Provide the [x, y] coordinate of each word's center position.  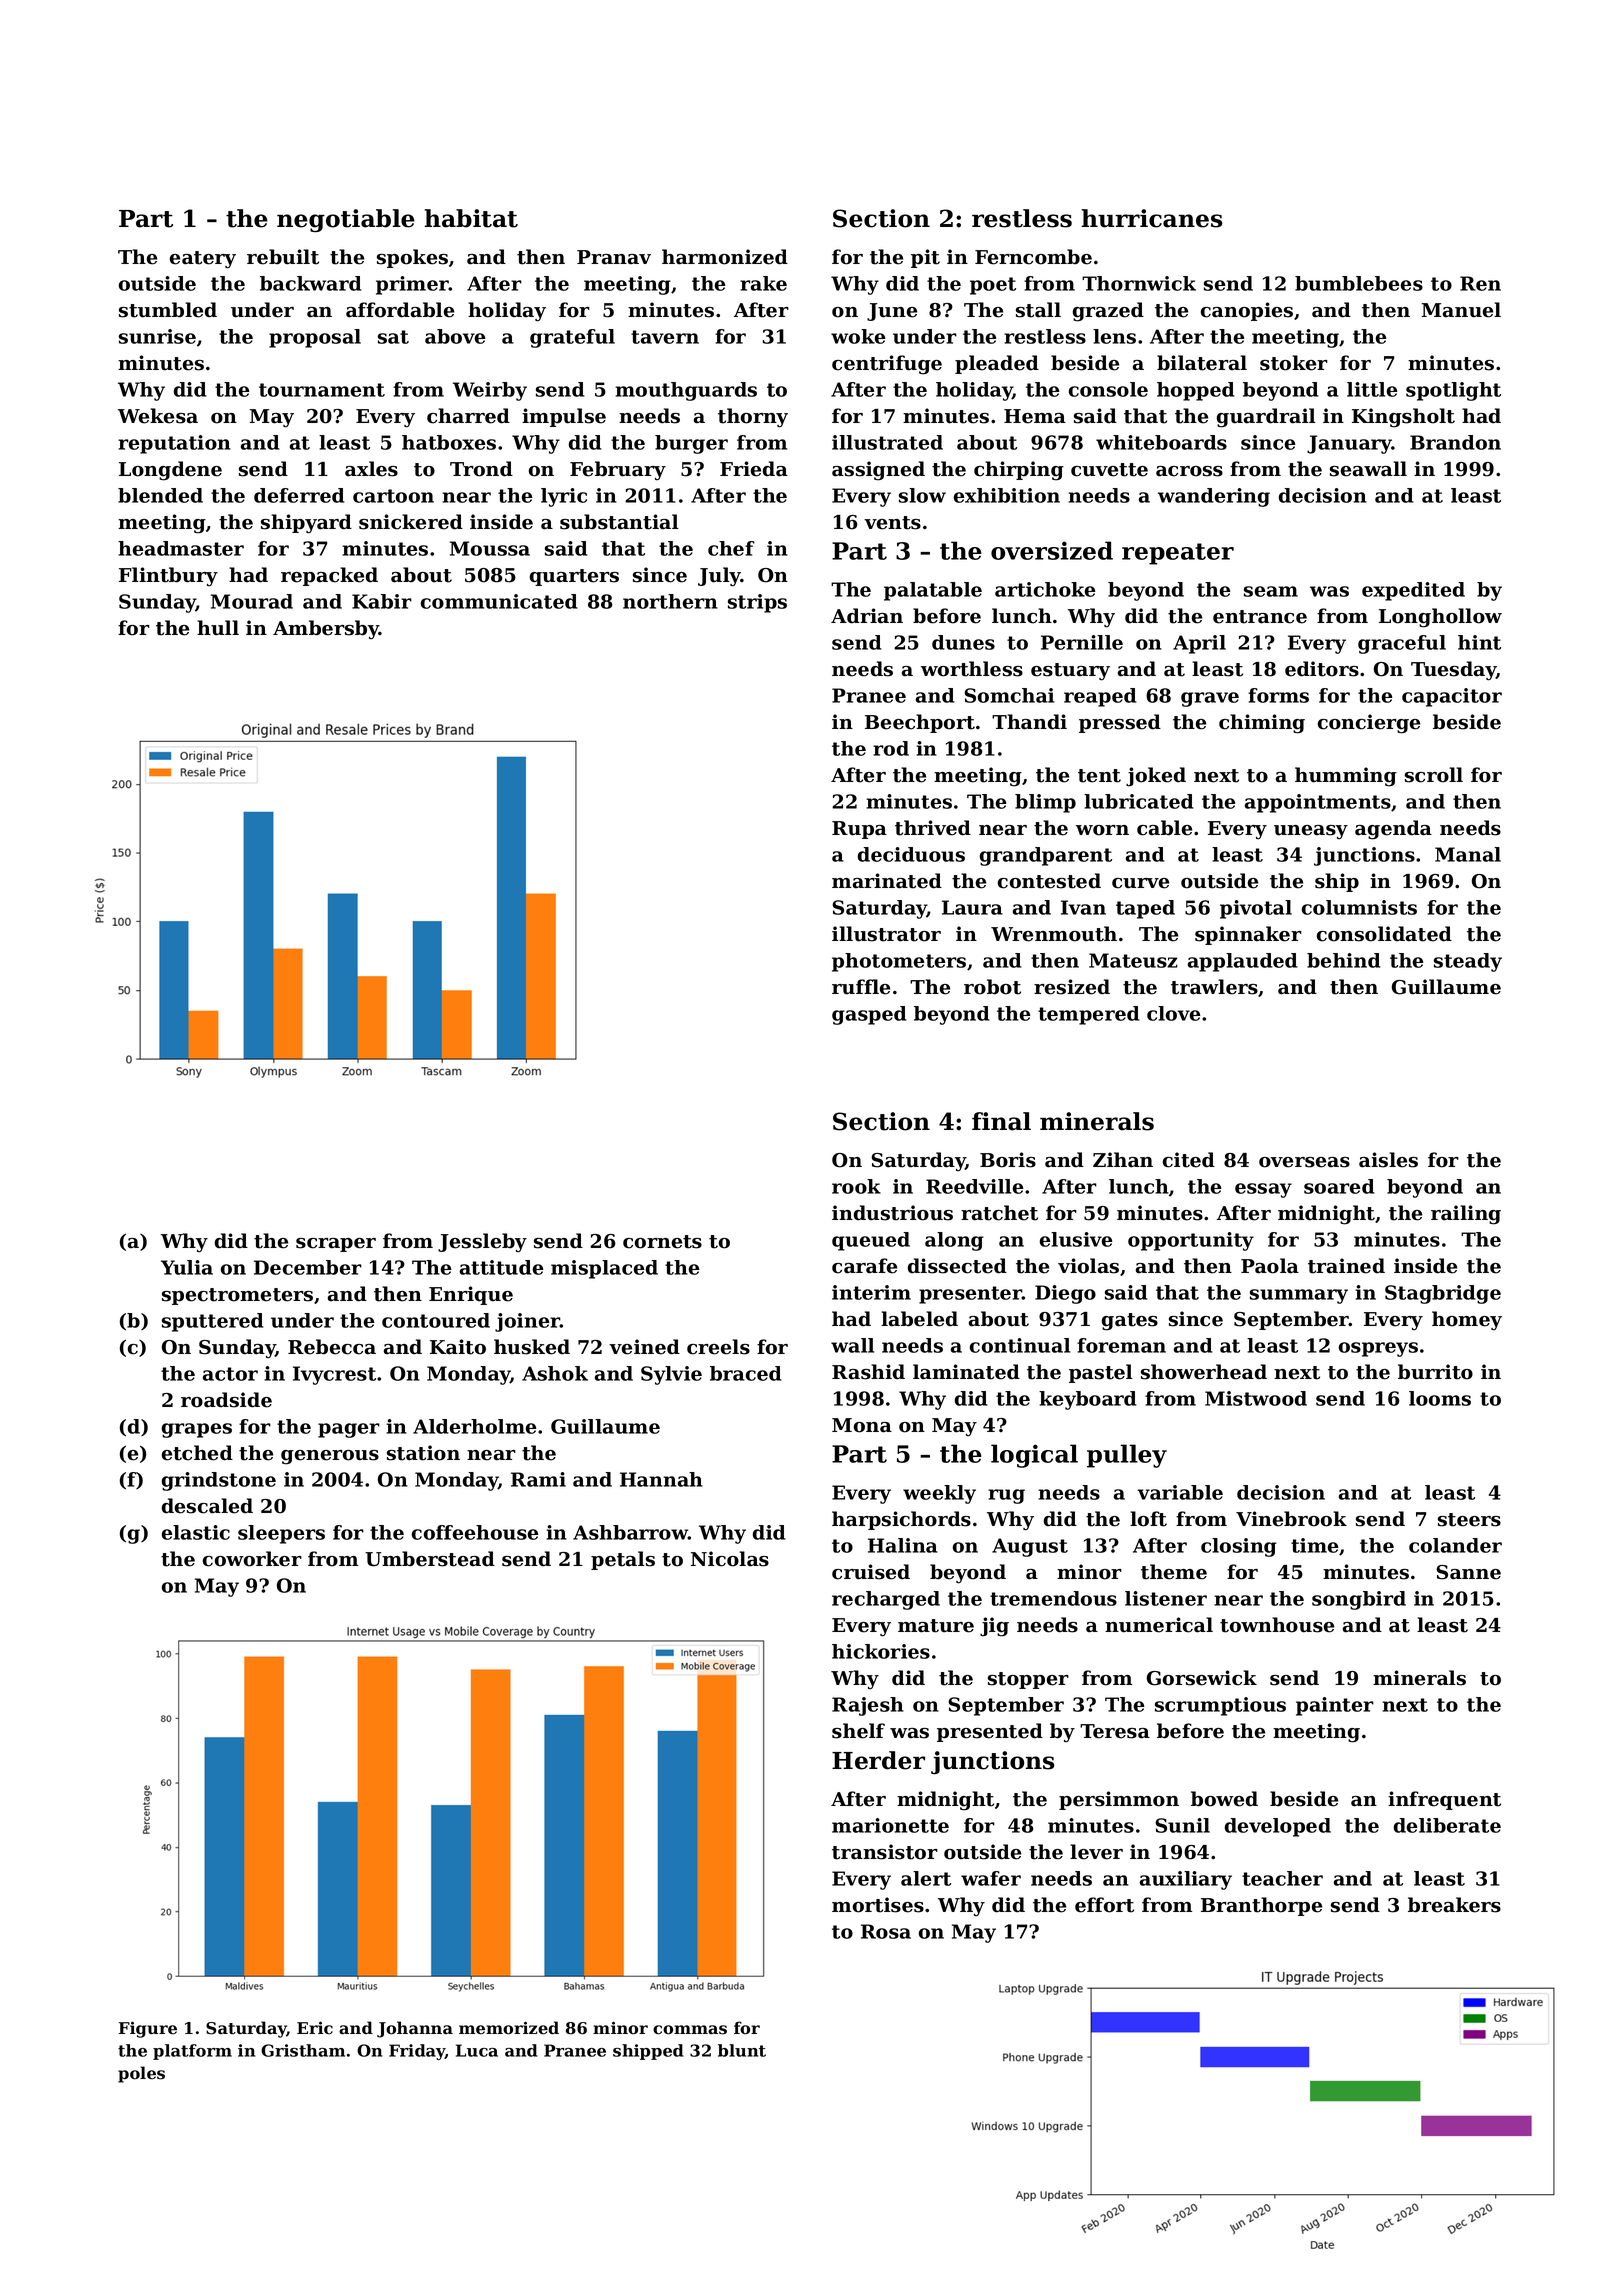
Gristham [303, 2050]
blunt [742, 2050]
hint [1479, 642]
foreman [1121, 1345]
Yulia [187, 1267]
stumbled [168, 310]
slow [922, 495]
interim [871, 1292]
